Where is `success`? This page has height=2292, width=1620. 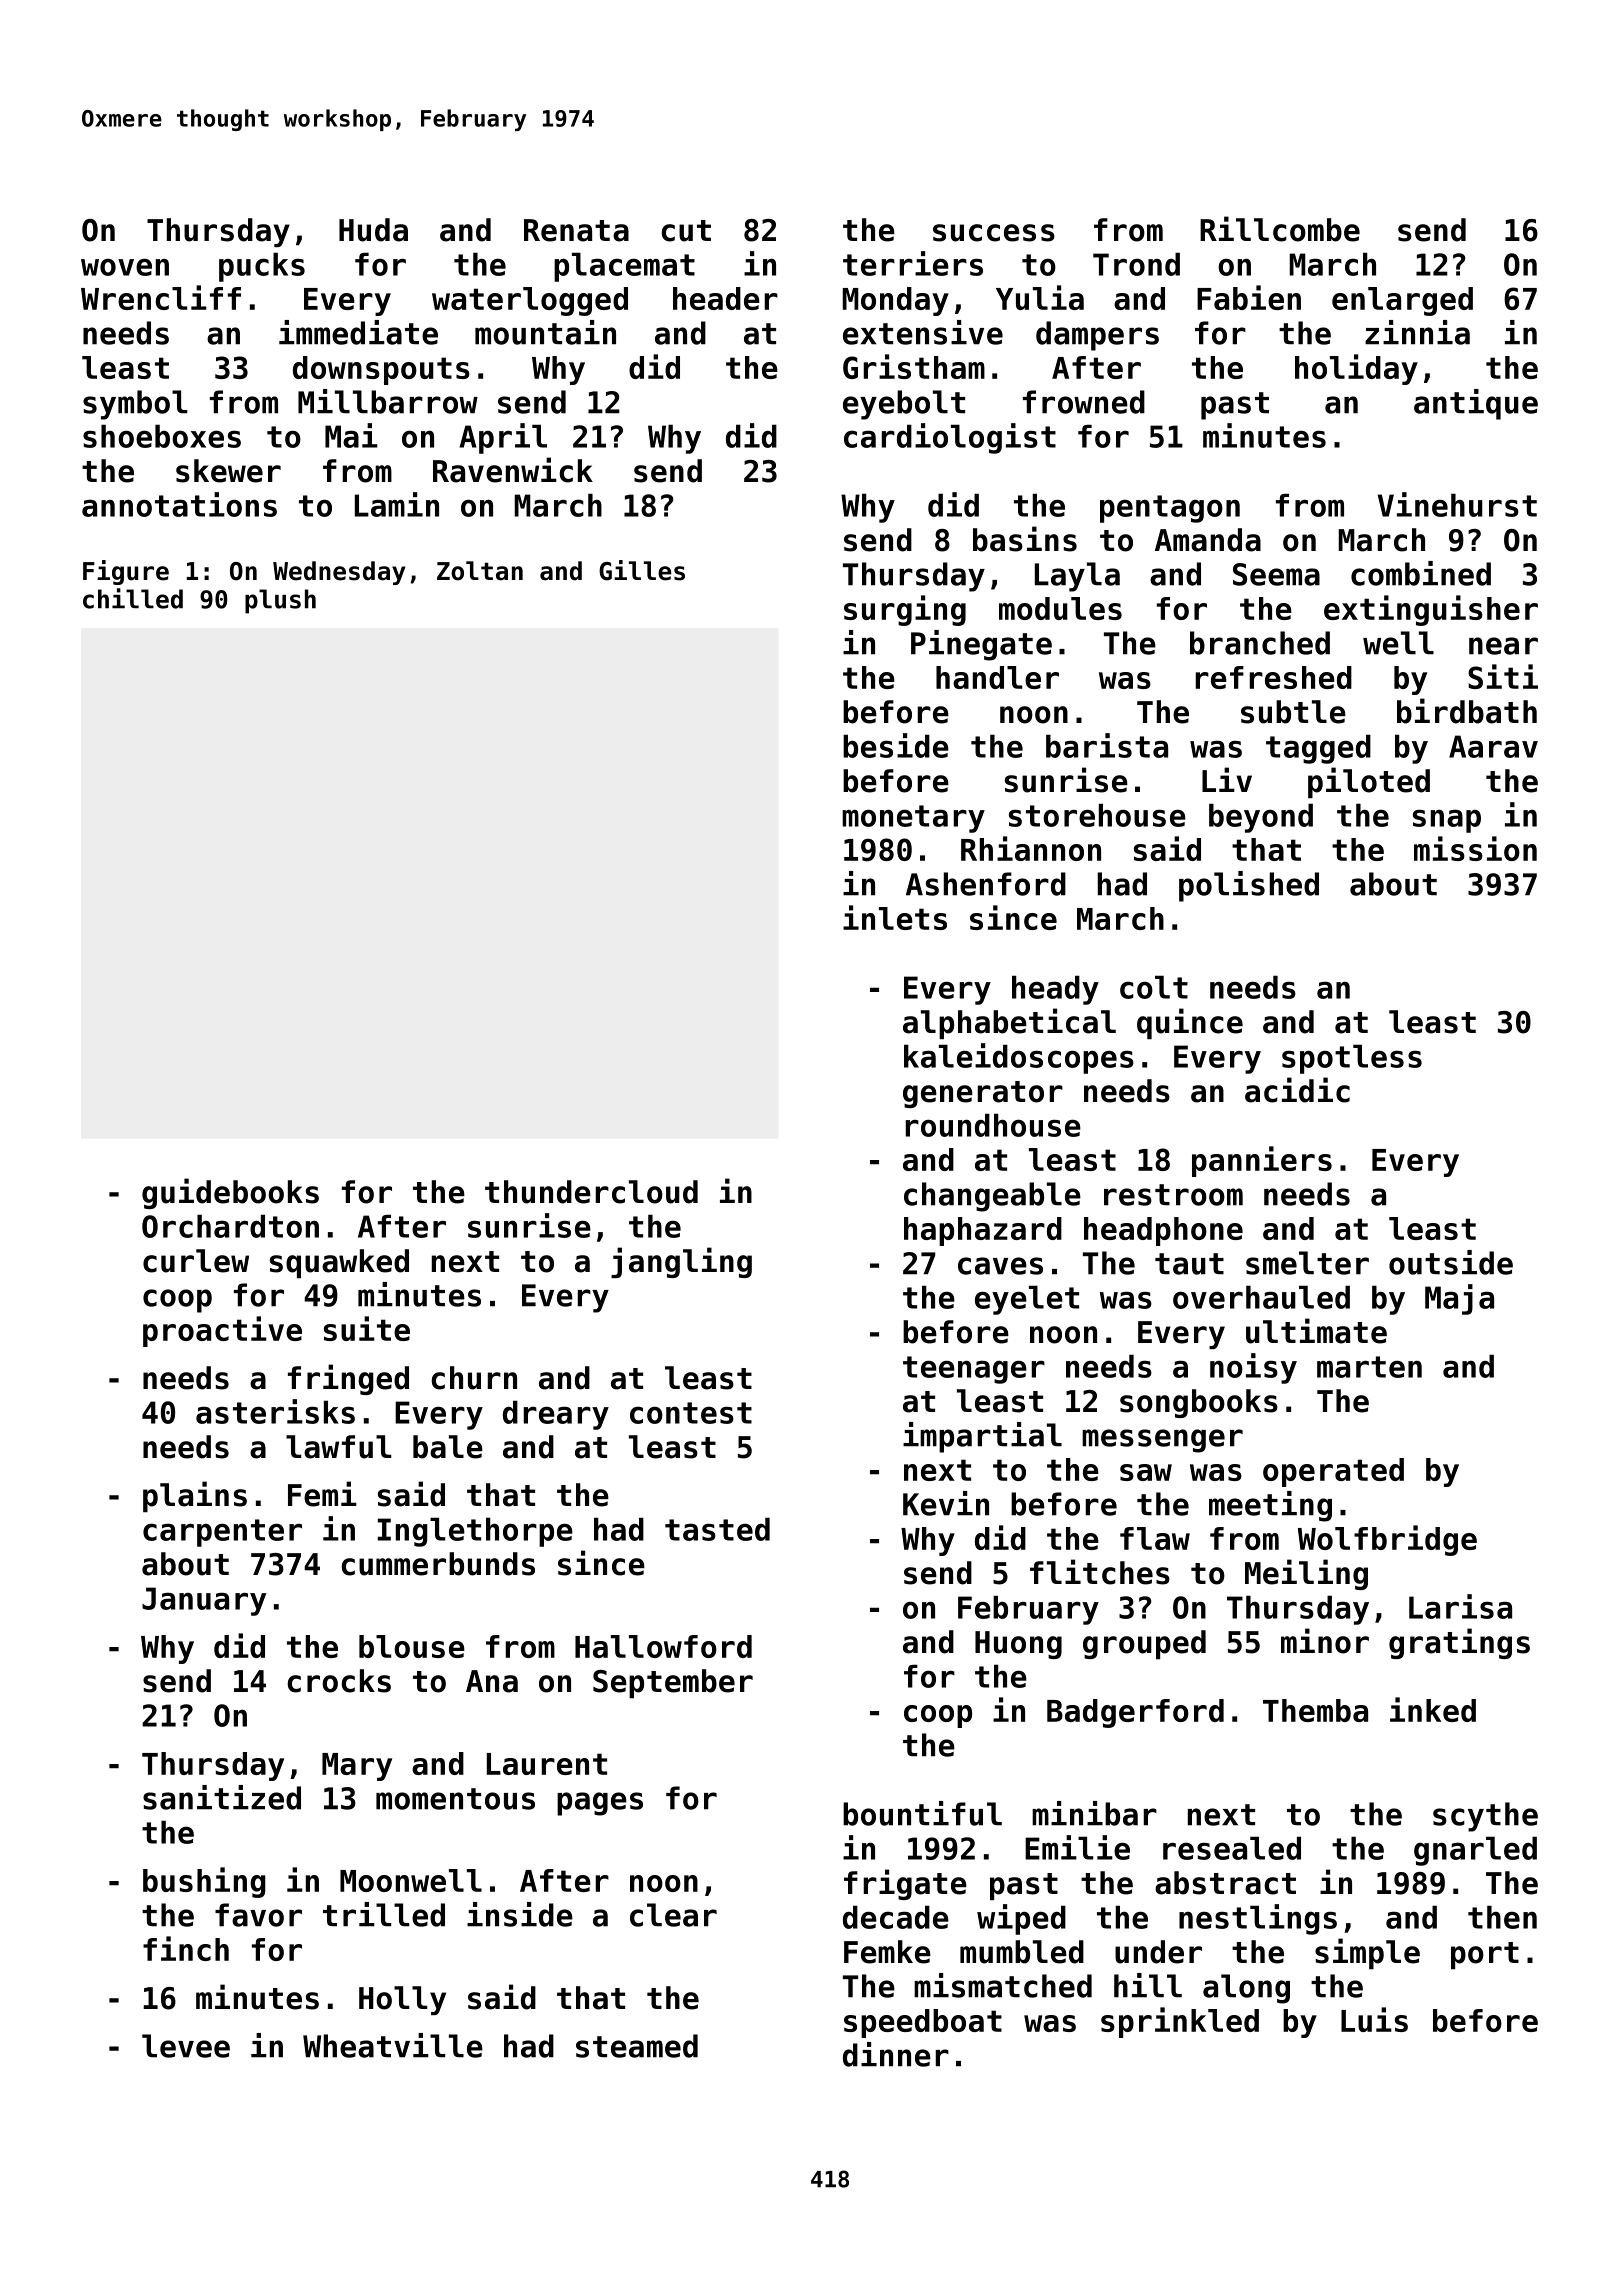
success is located at coordinates (994, 233).
